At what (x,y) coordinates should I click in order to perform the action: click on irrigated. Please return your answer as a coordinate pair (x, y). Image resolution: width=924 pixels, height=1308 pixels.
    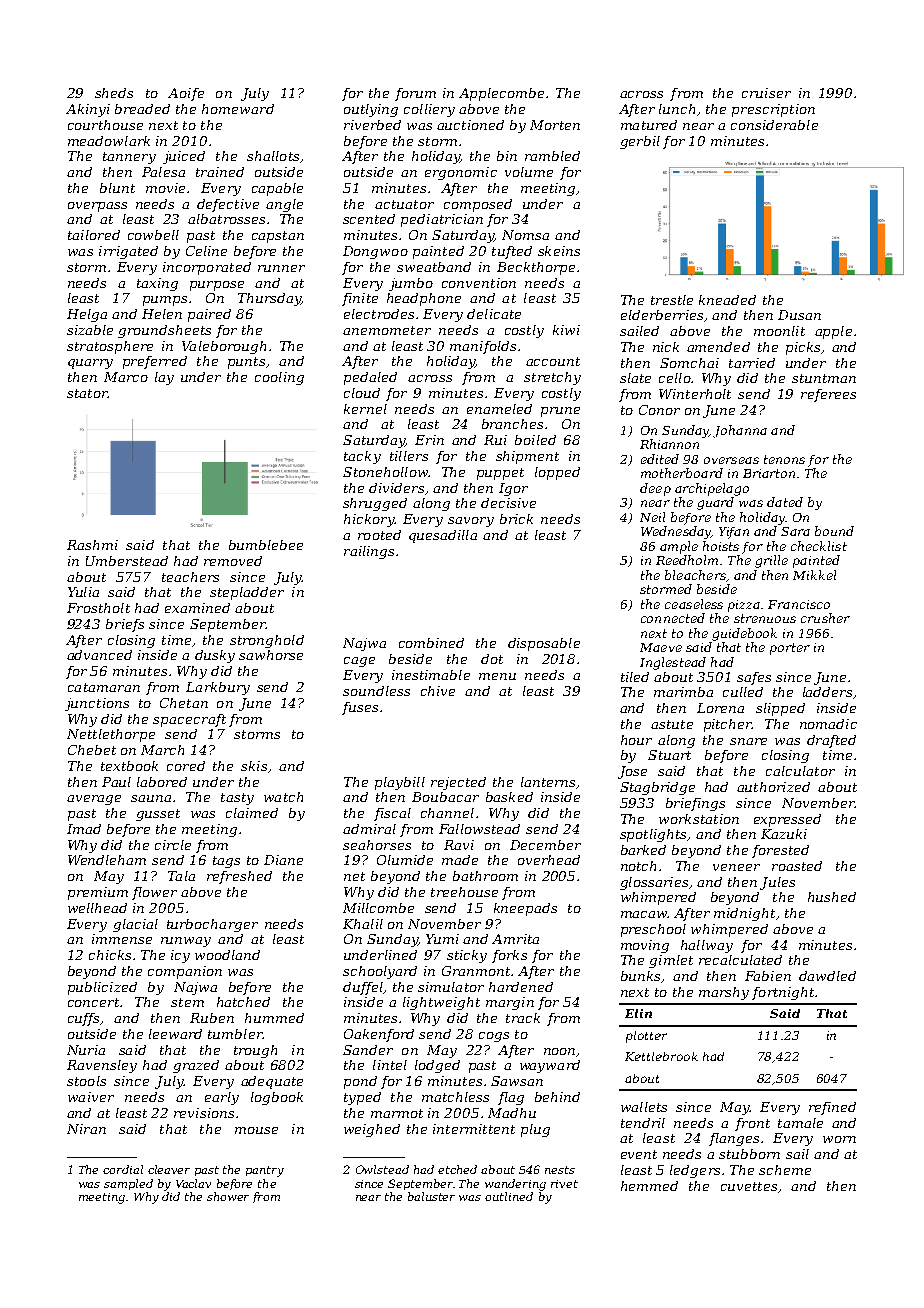
    Looking at the image, I should click on (128, 252).
